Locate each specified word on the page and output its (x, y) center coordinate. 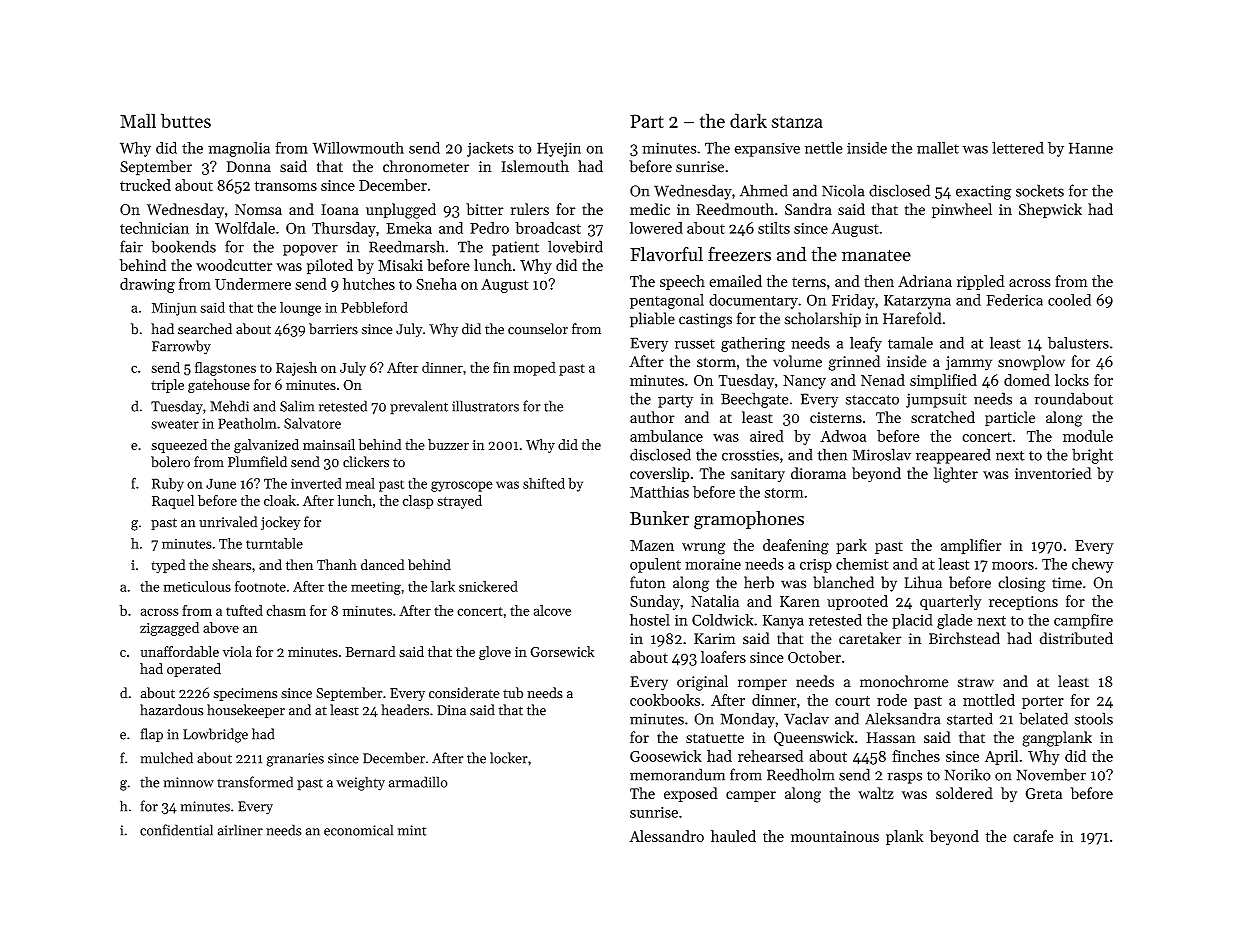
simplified (943, 381)
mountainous (835, 836)
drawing (147, 285)
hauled (733, 836)
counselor (538, 329)
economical (358, 830)
